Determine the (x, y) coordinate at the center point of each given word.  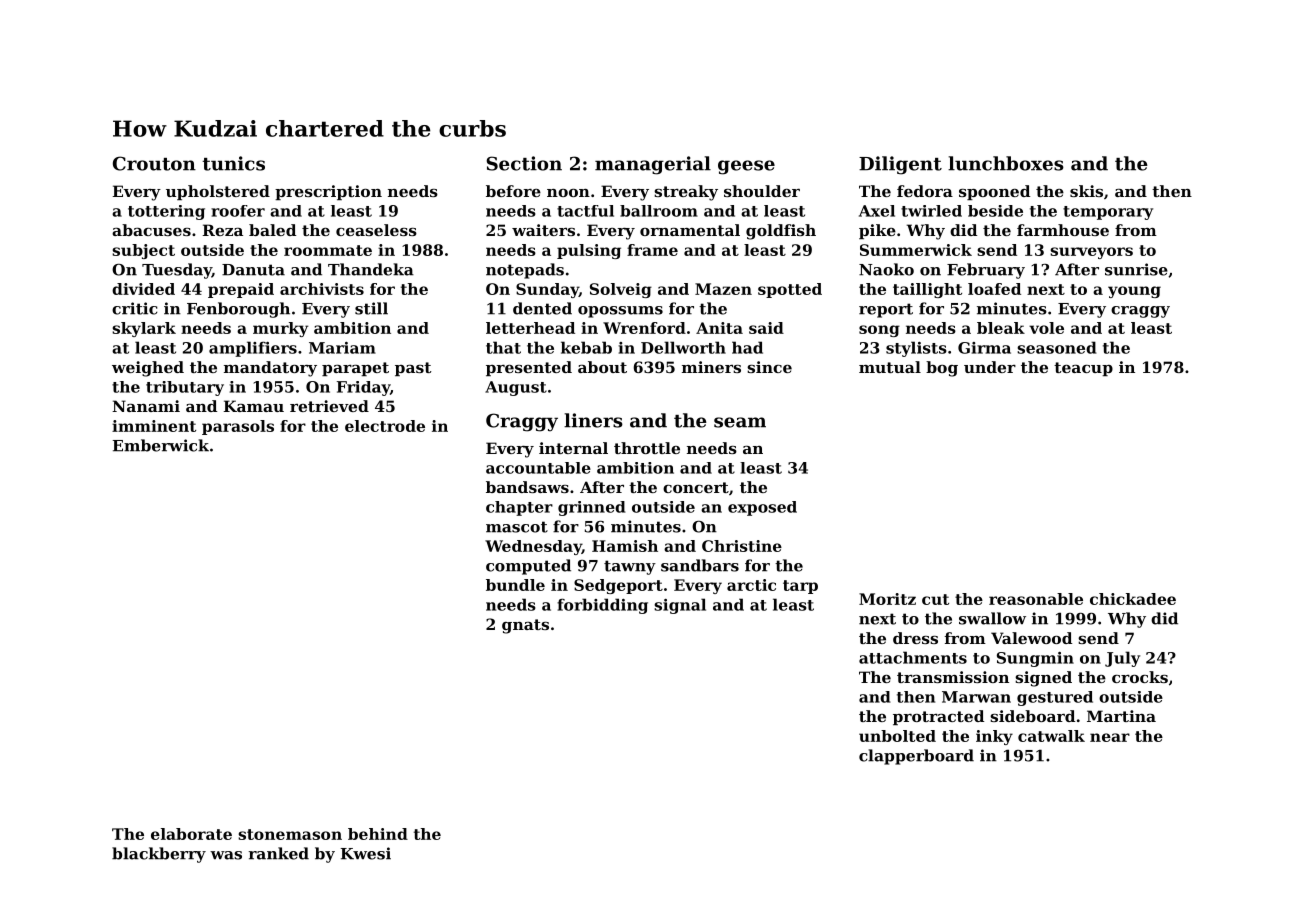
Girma (984, 348)
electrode (385, 426)
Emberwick (161, 445)
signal (680, 606)
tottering (166, 212)
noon (568, 193)
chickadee (1133, 599)
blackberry (159, 855)
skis (1086, 191)
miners (711, 367)
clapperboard (916, 757)
